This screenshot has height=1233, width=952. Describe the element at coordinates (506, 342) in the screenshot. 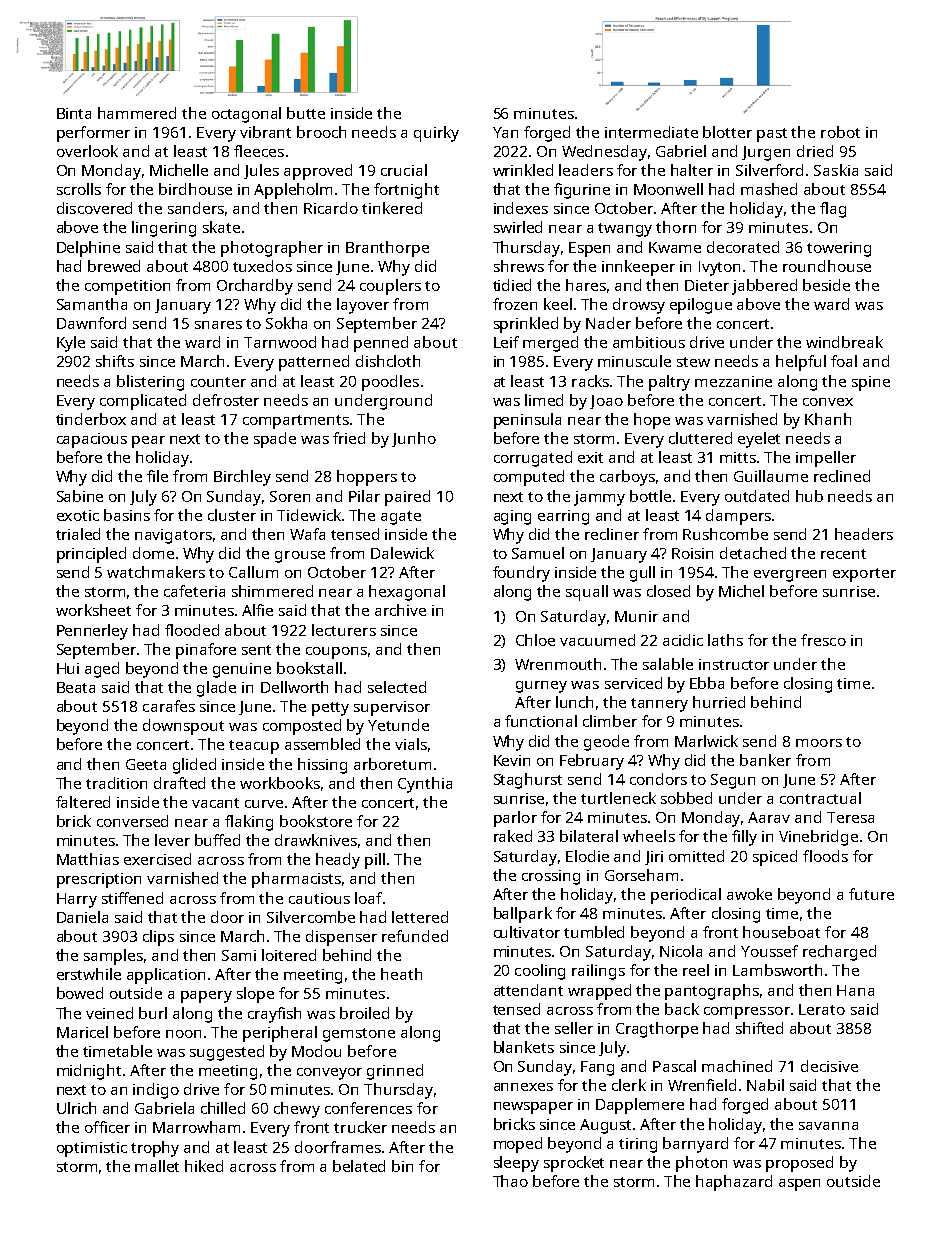

I see `Leif` at that location.
